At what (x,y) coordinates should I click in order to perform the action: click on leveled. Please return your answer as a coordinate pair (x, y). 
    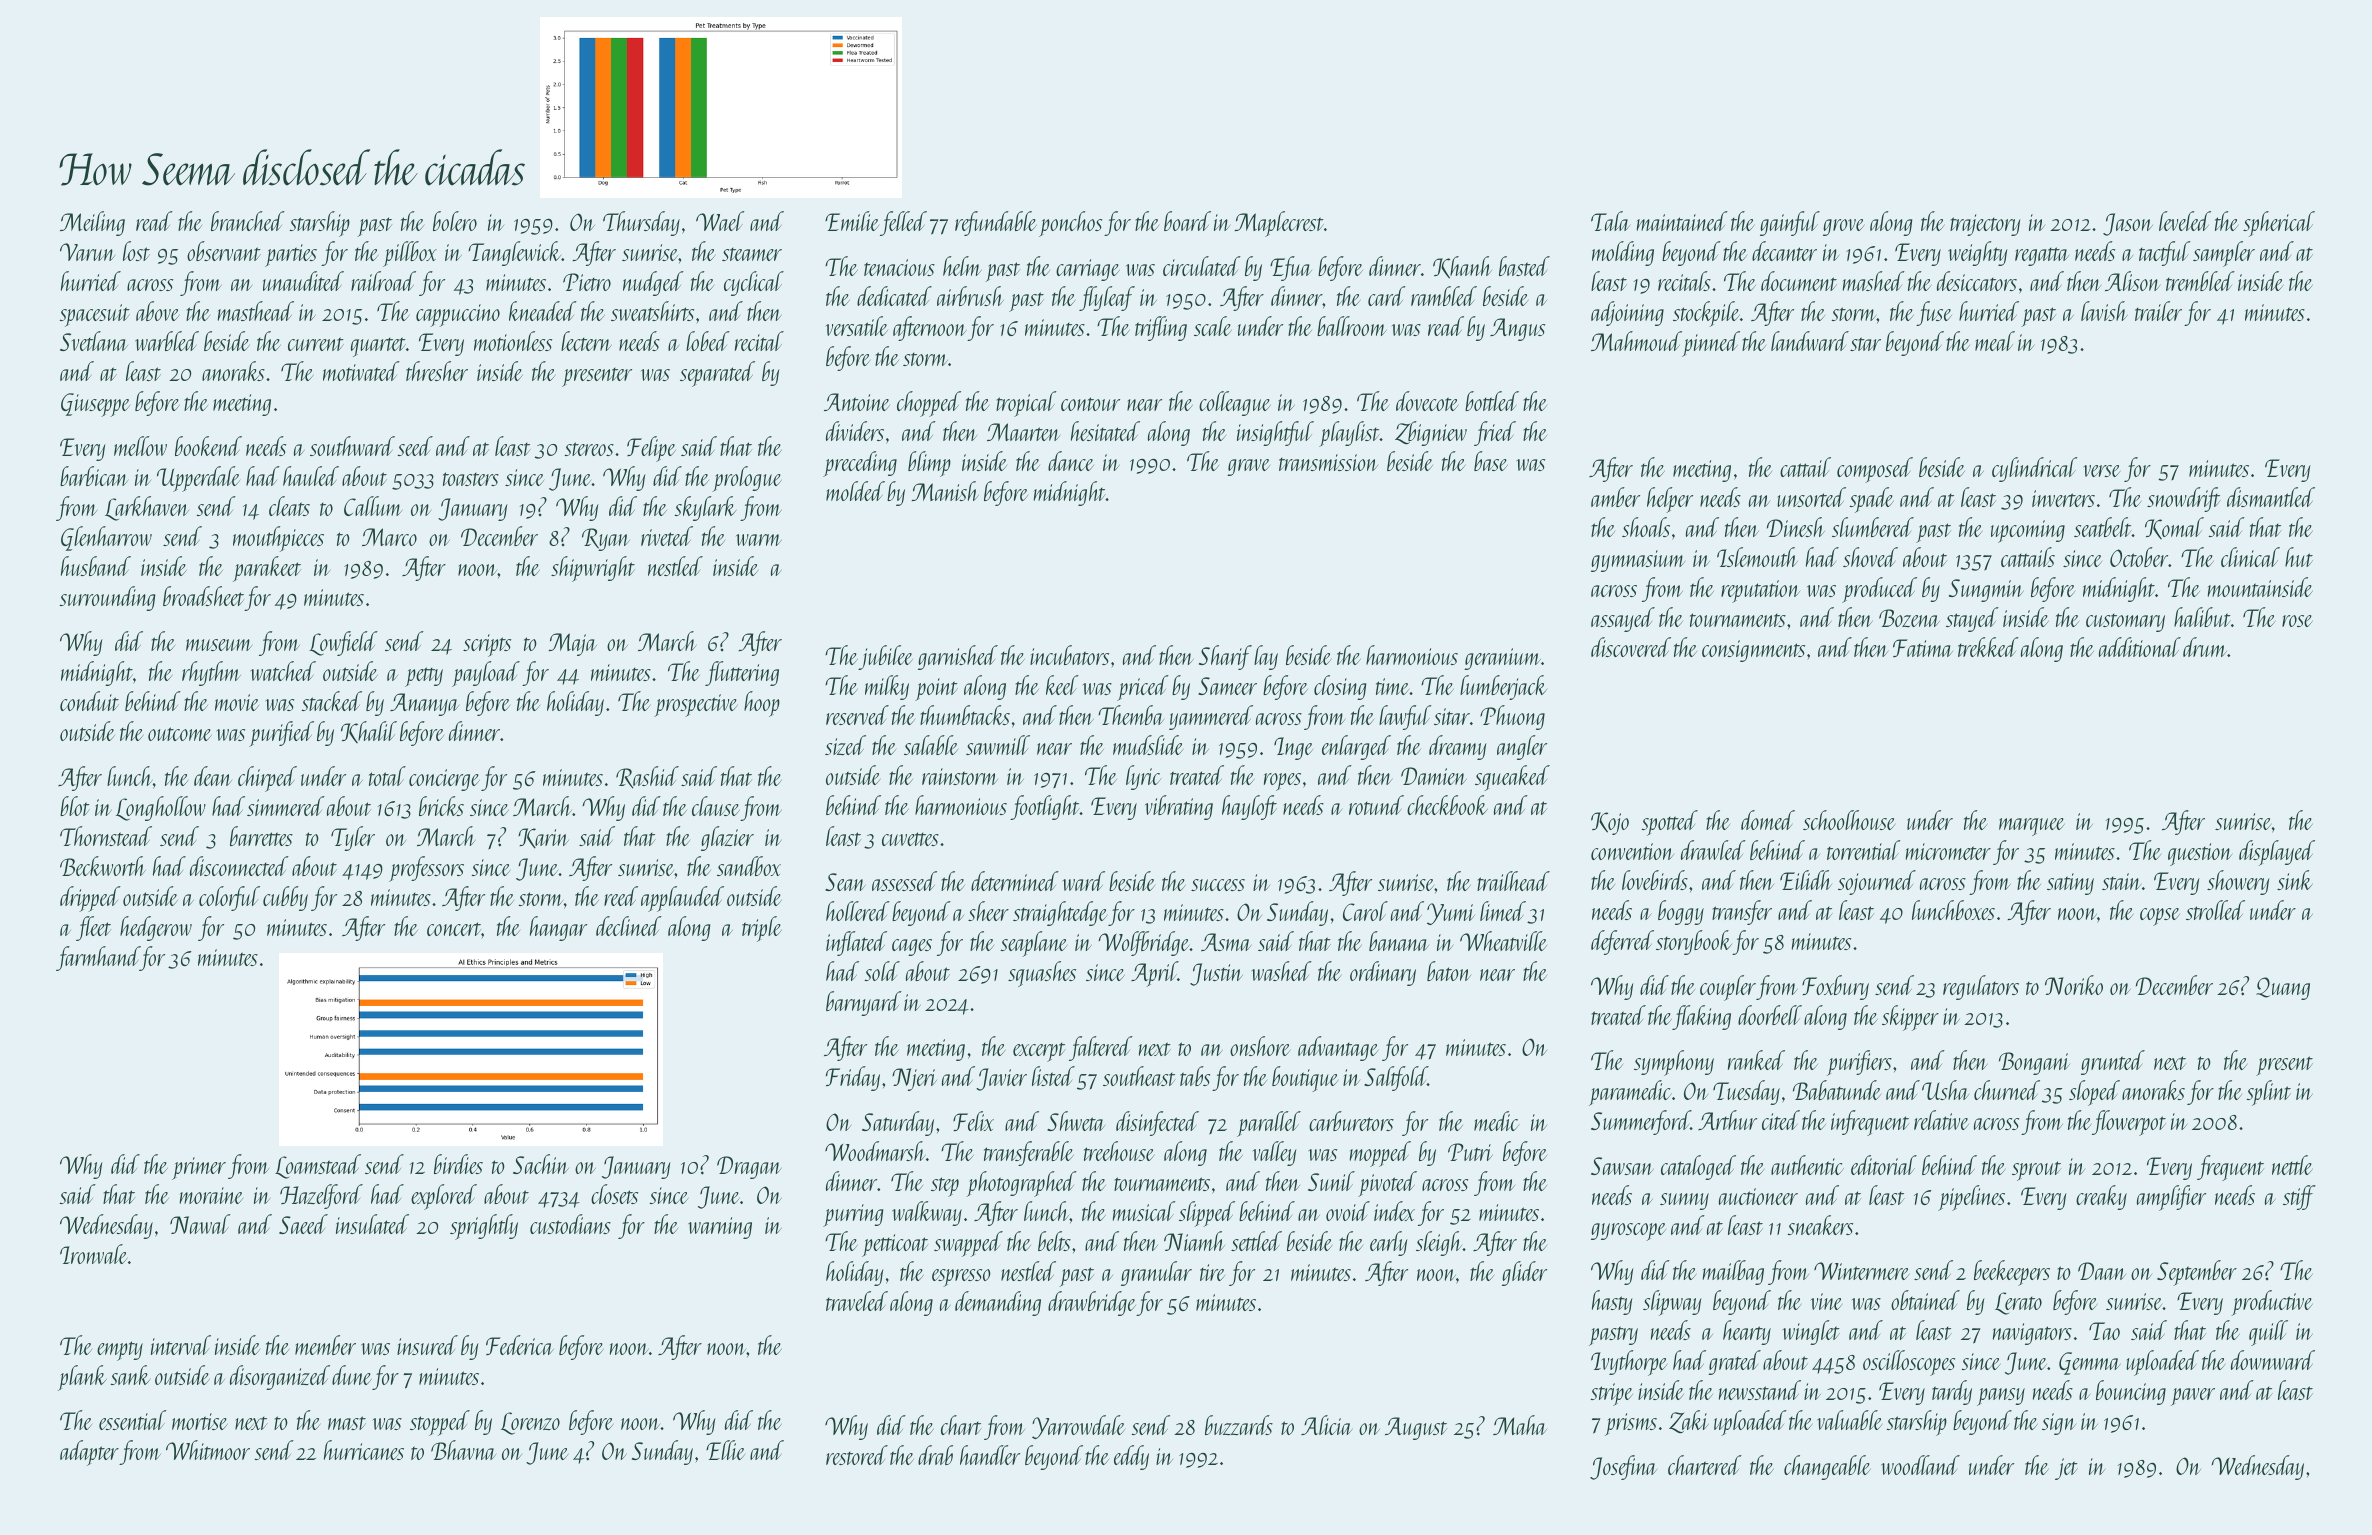
    Looking at the image, I should click on (2185, 221).
